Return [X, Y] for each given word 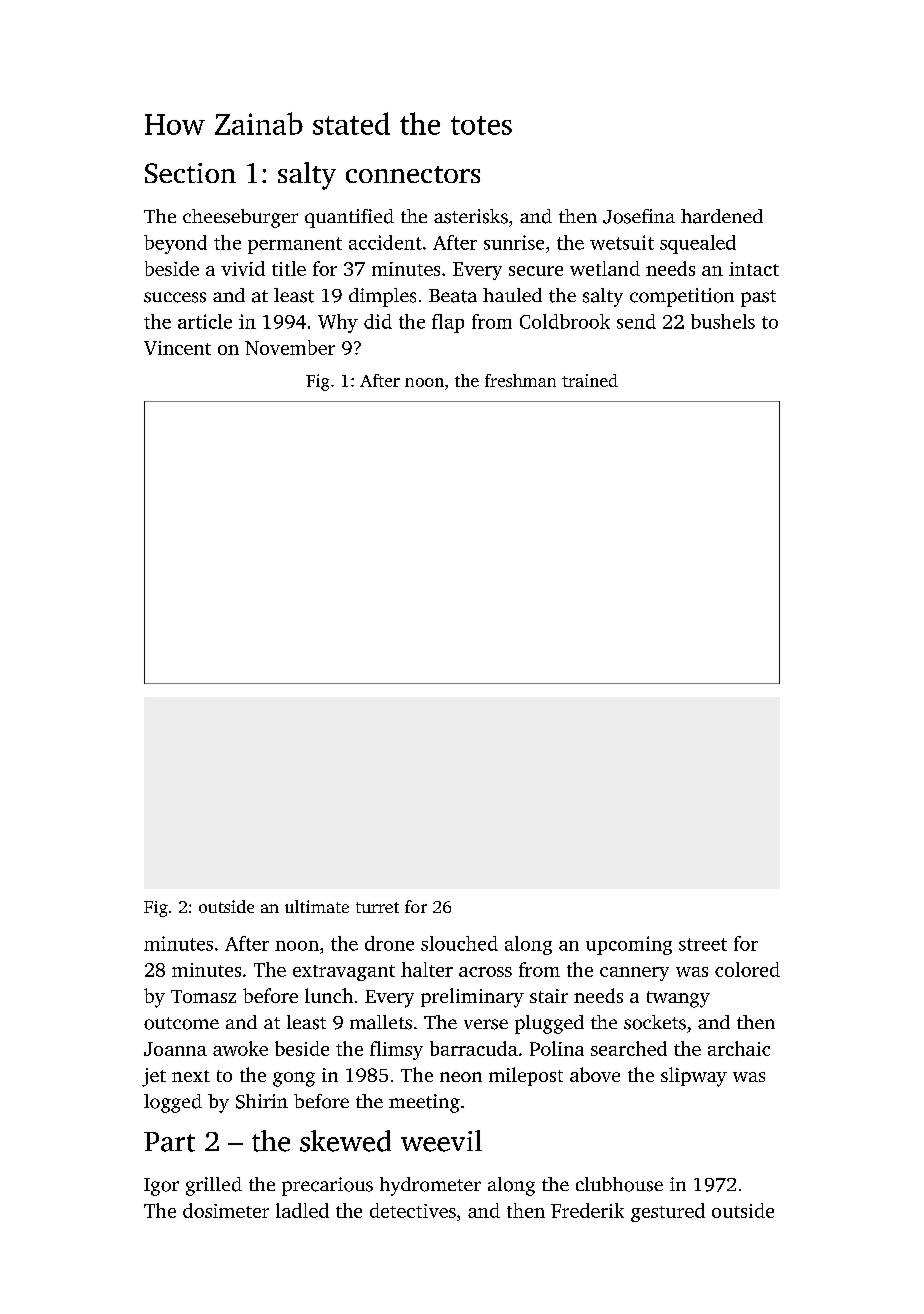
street [703, 944]
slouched [459, 943]
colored [747, 969]
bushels [723, 321]
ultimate [317, 906]
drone [389, 943]
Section [190, 173]
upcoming [629, 945]
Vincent [177, 348]
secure [536, 271]
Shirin [262, 1101]
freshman [520, 380]
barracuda [474, 1048]
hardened [722, 216]
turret [377, 907]
